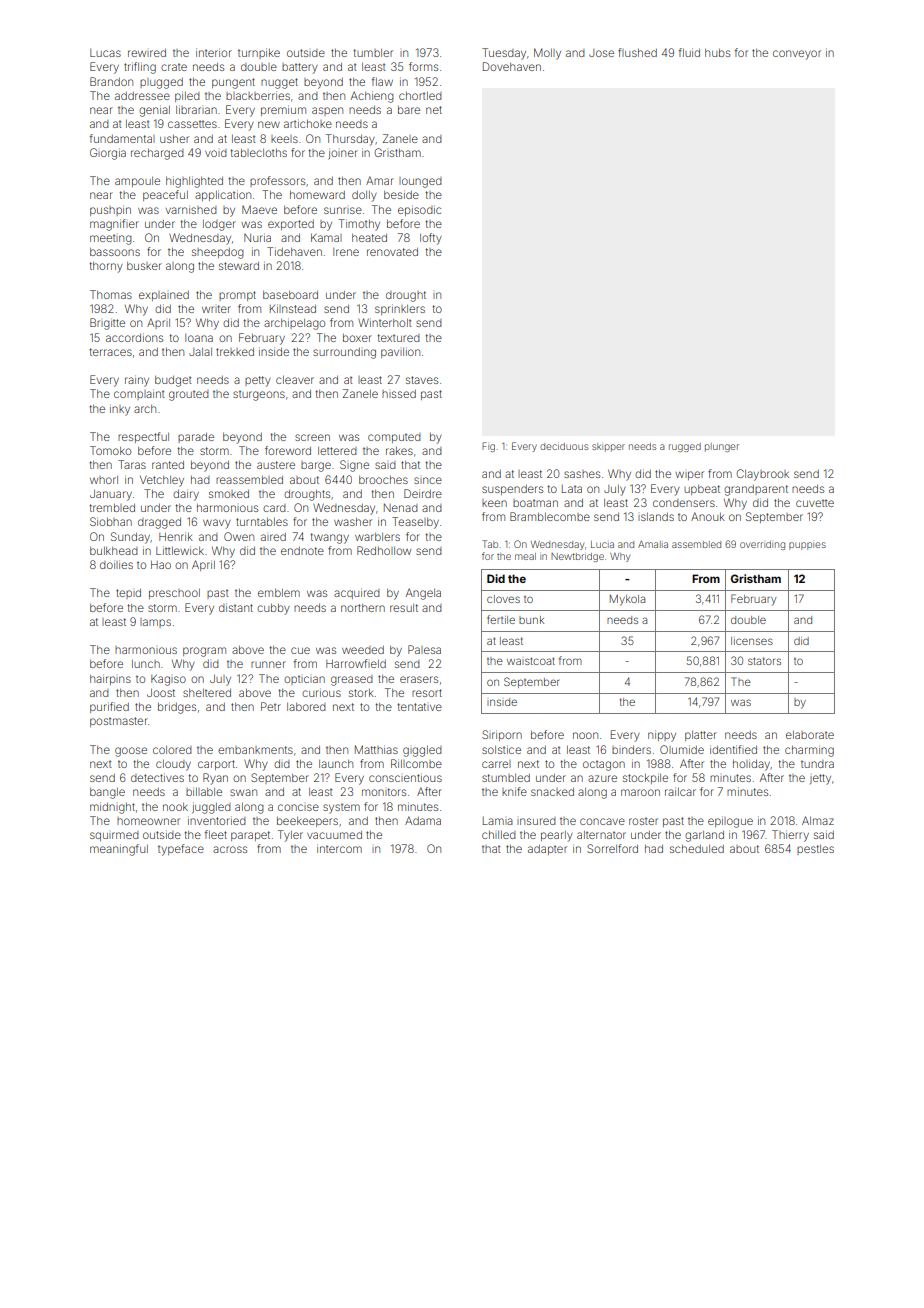  What do you see at coordinates (488, 447) in the screenshot?
I see `Fig` at bounding box center [488, 447].
